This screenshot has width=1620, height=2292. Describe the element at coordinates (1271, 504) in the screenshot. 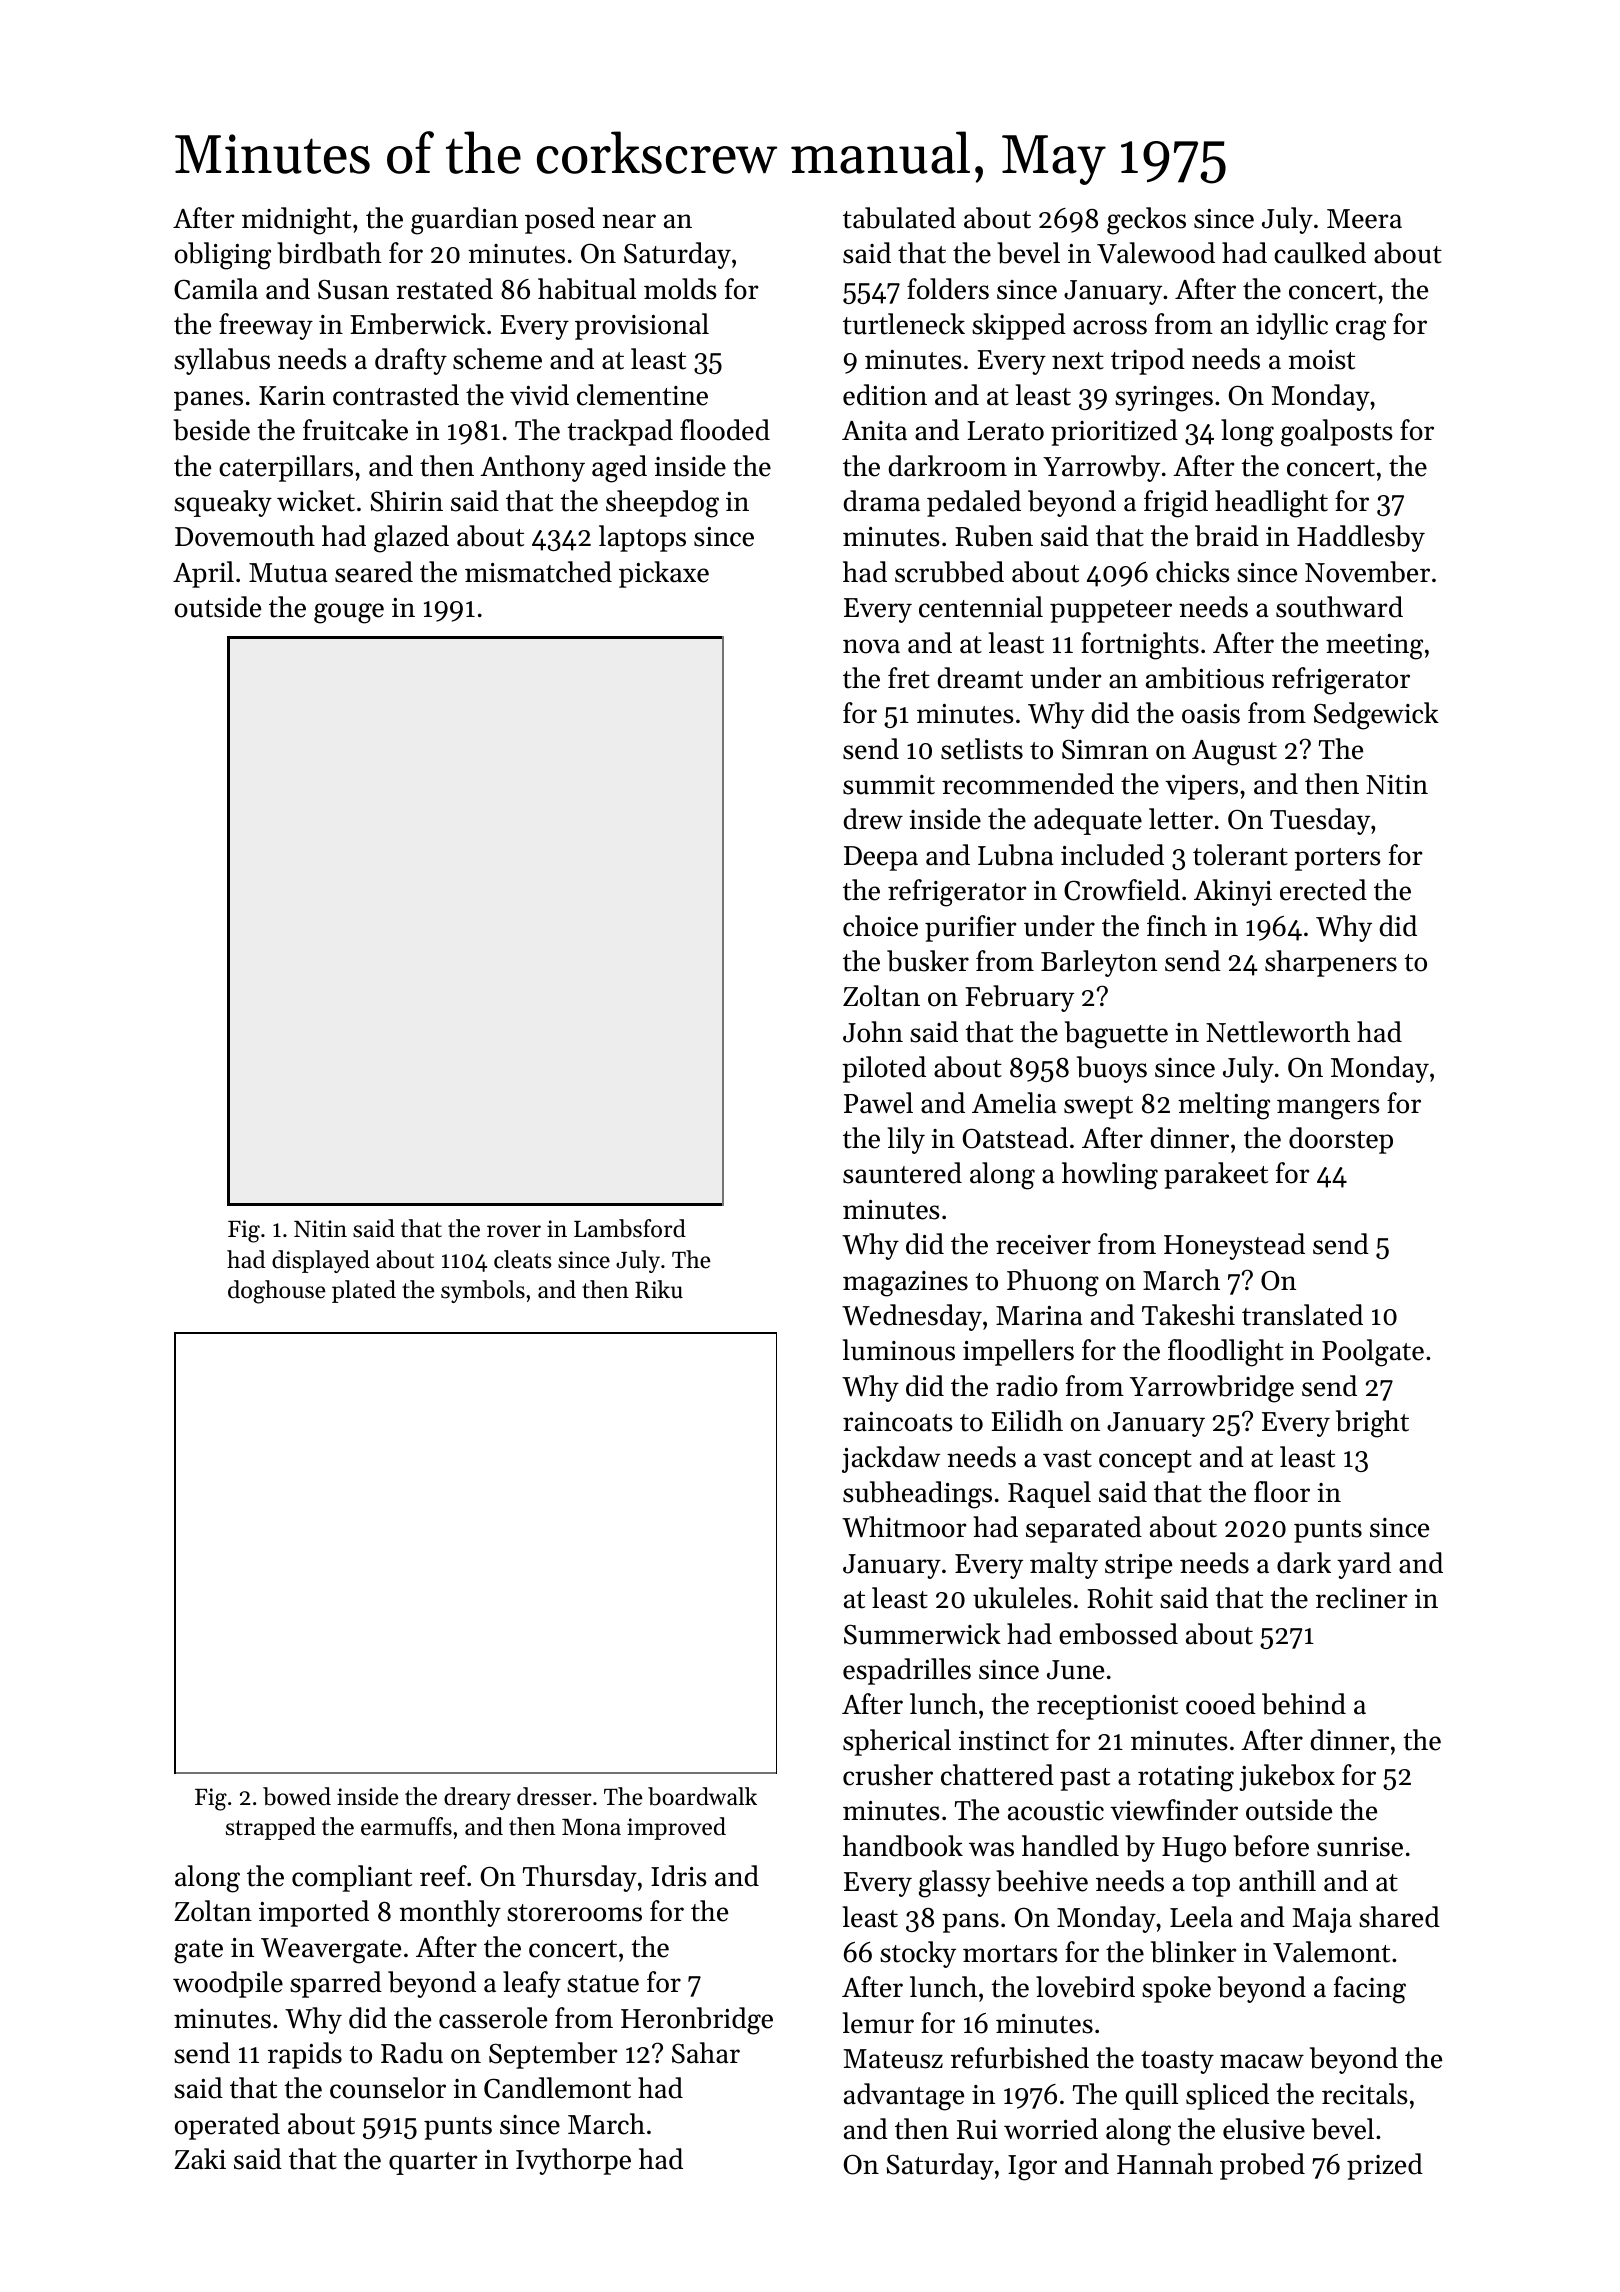

I see `headlight` at that location.
